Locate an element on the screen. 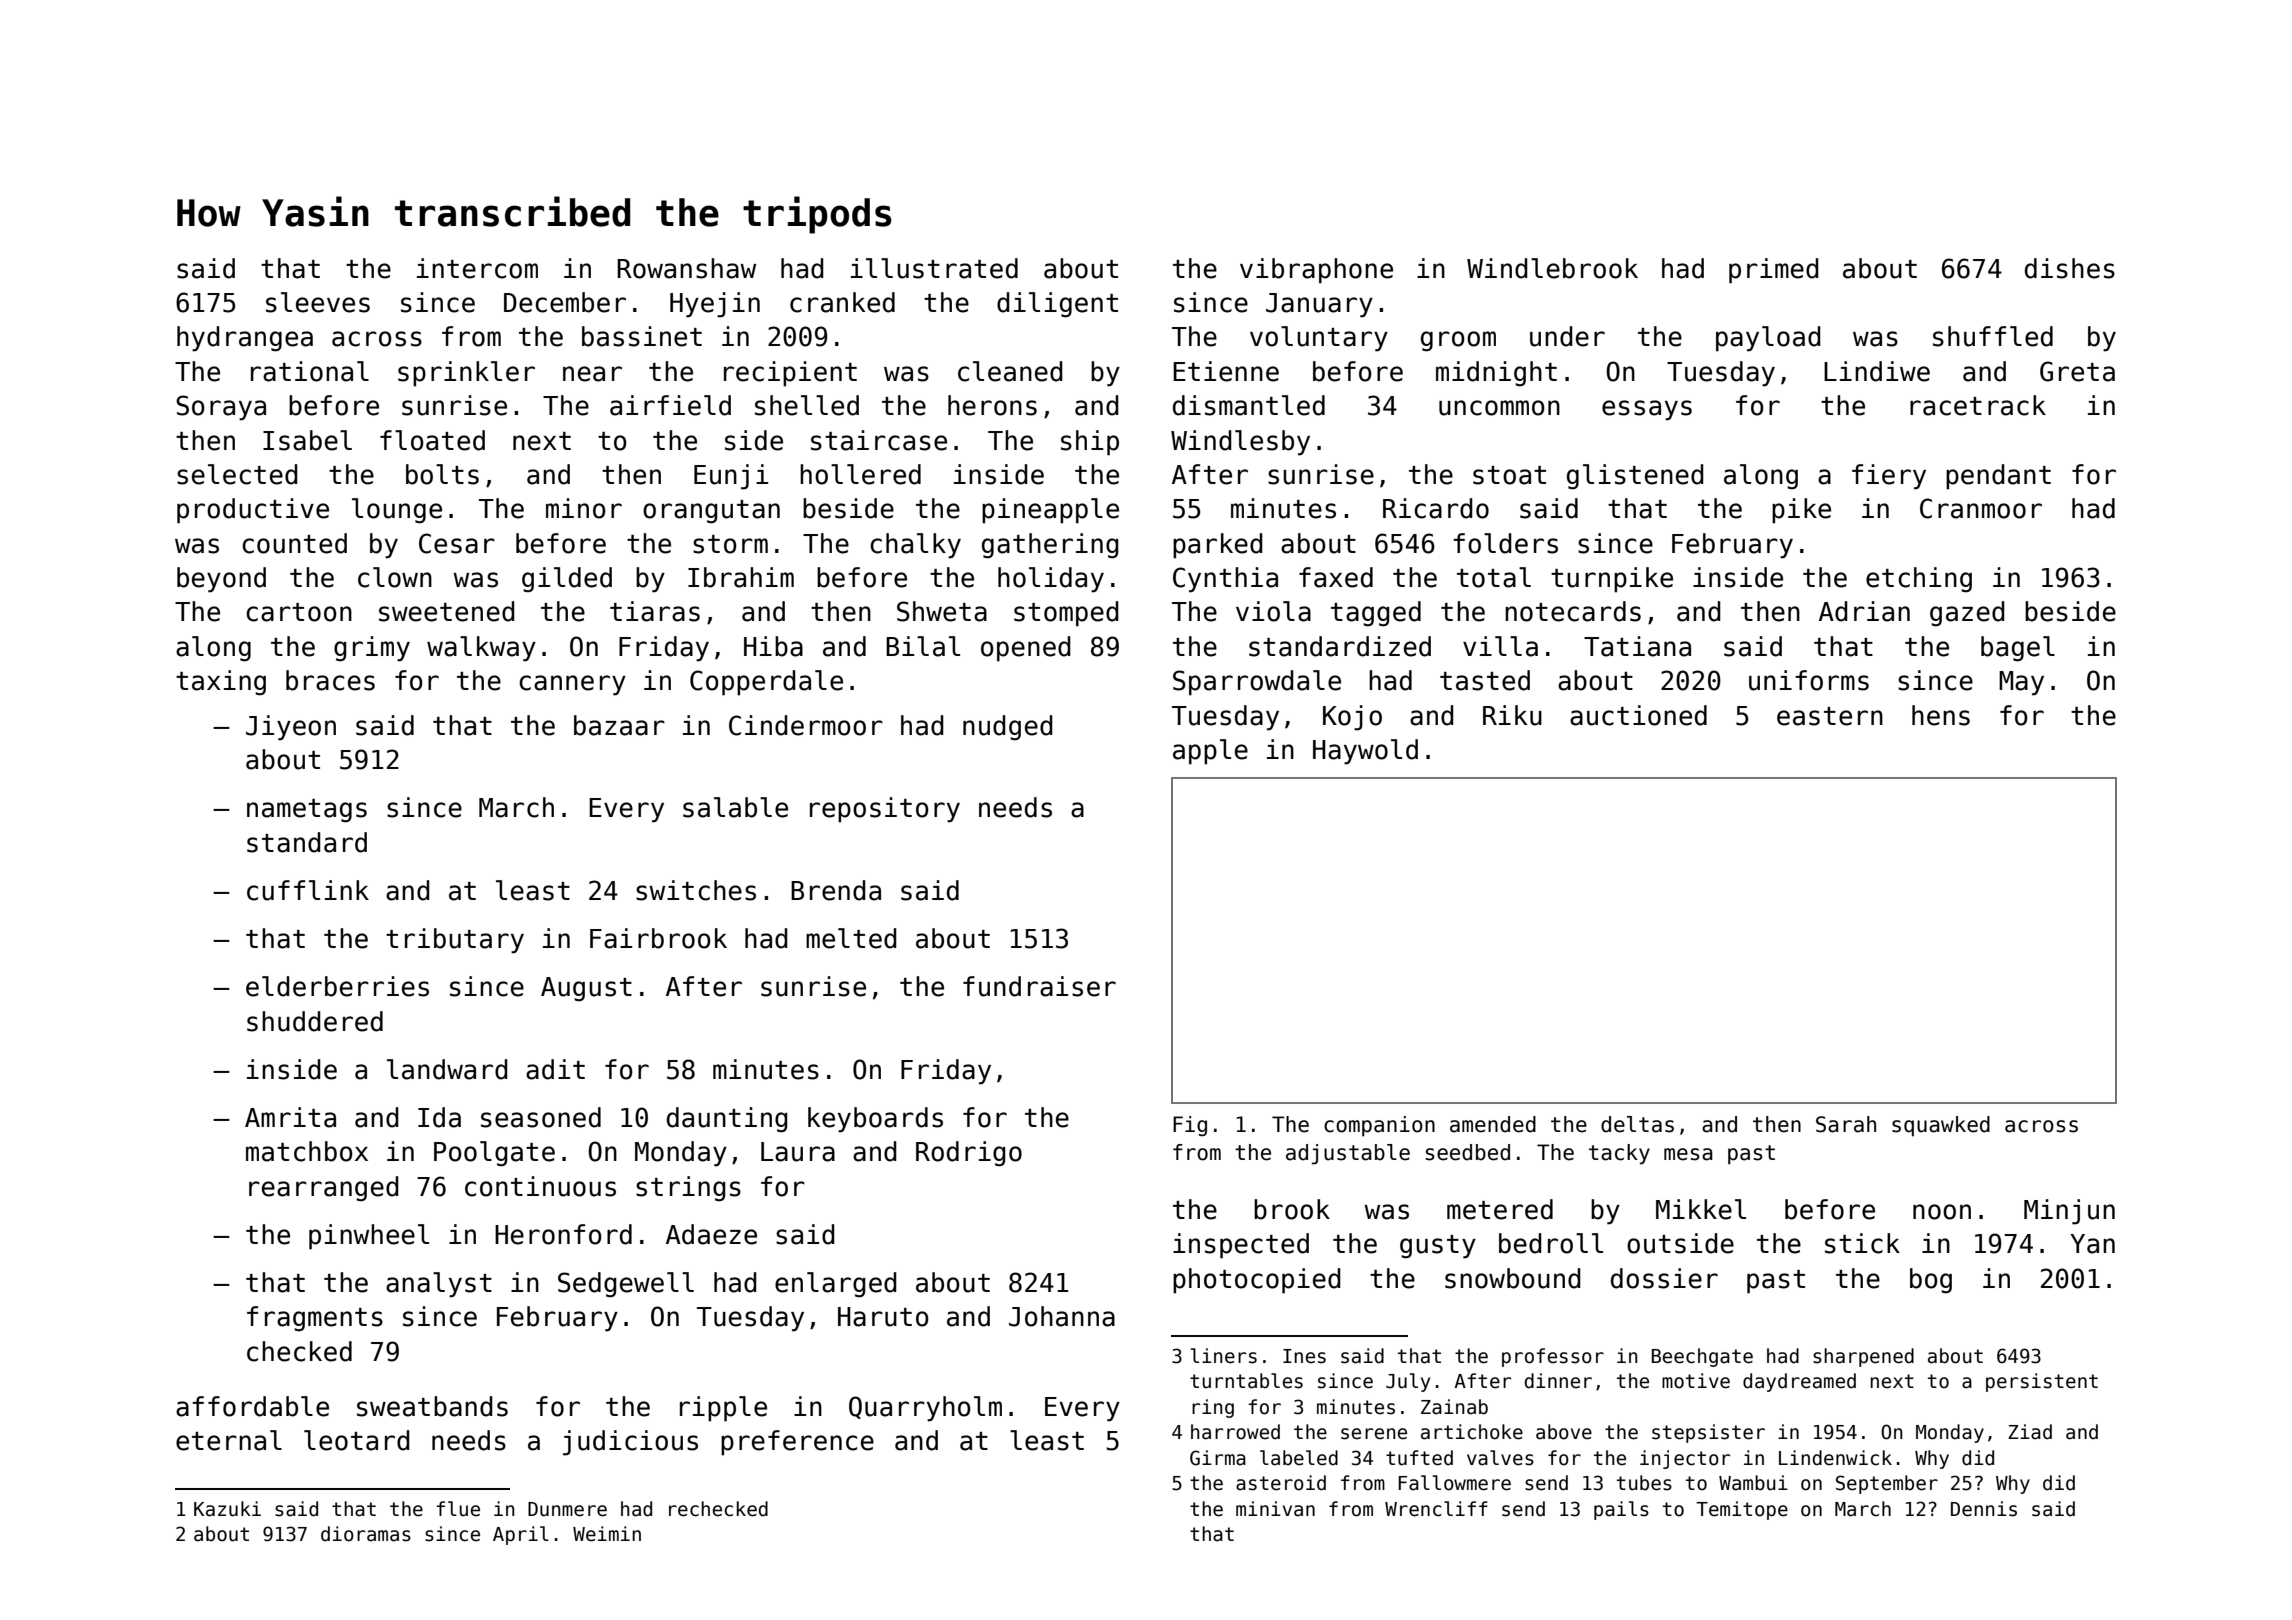  Quarryholm is located at coordinates (925, 1409).
